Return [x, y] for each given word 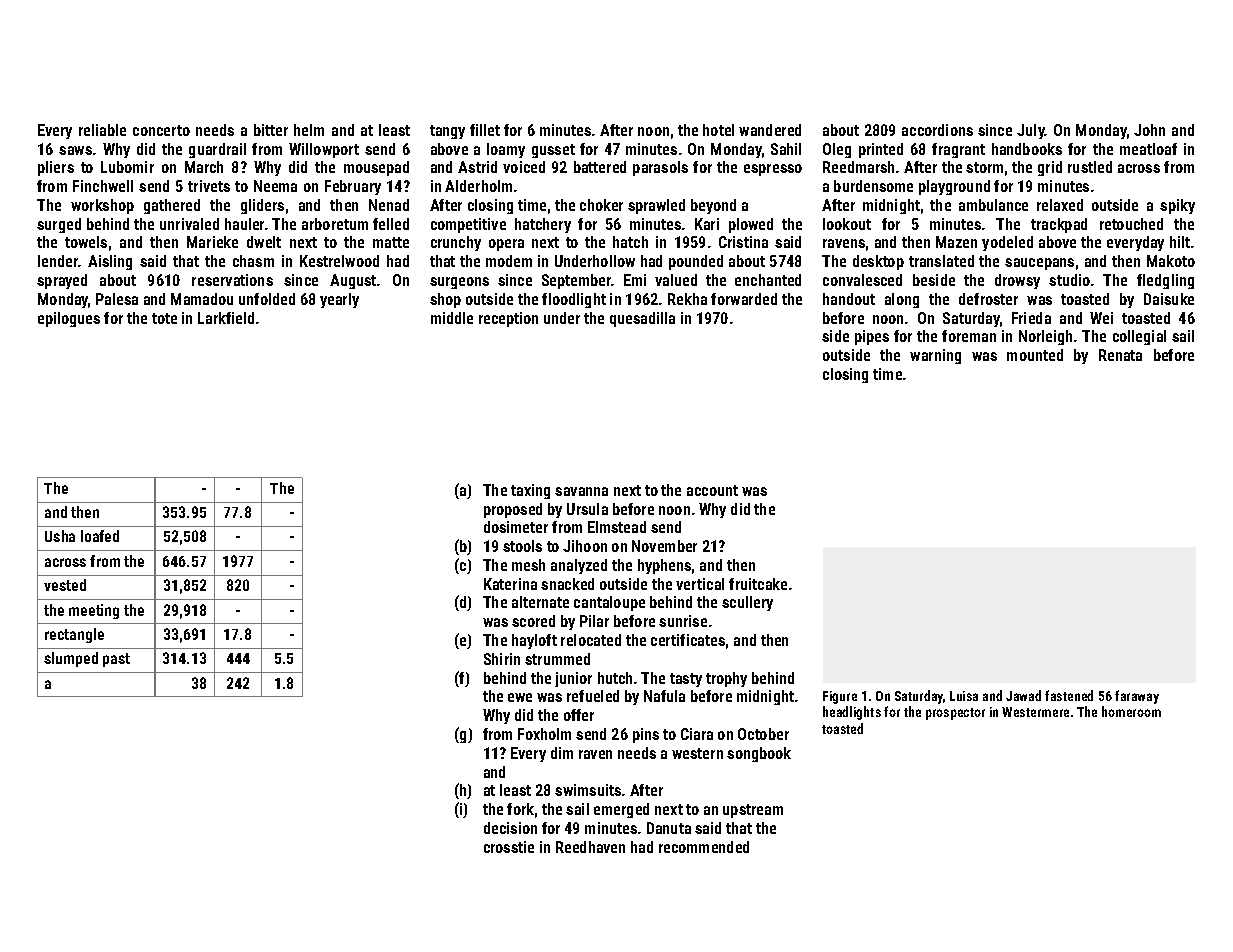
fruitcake [758, 584]
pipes [872, 337]
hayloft [534, 641]
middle [452, 318]
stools [522, 546]
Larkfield [226, 318]
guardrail [217, 150]
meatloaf [1148, 149]
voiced [524, 167]
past [116, 660]
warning [935, 356]
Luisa [964, 696]
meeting [94, 611]
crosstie [509, 847]
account [712, 490]
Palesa [117, 299]
